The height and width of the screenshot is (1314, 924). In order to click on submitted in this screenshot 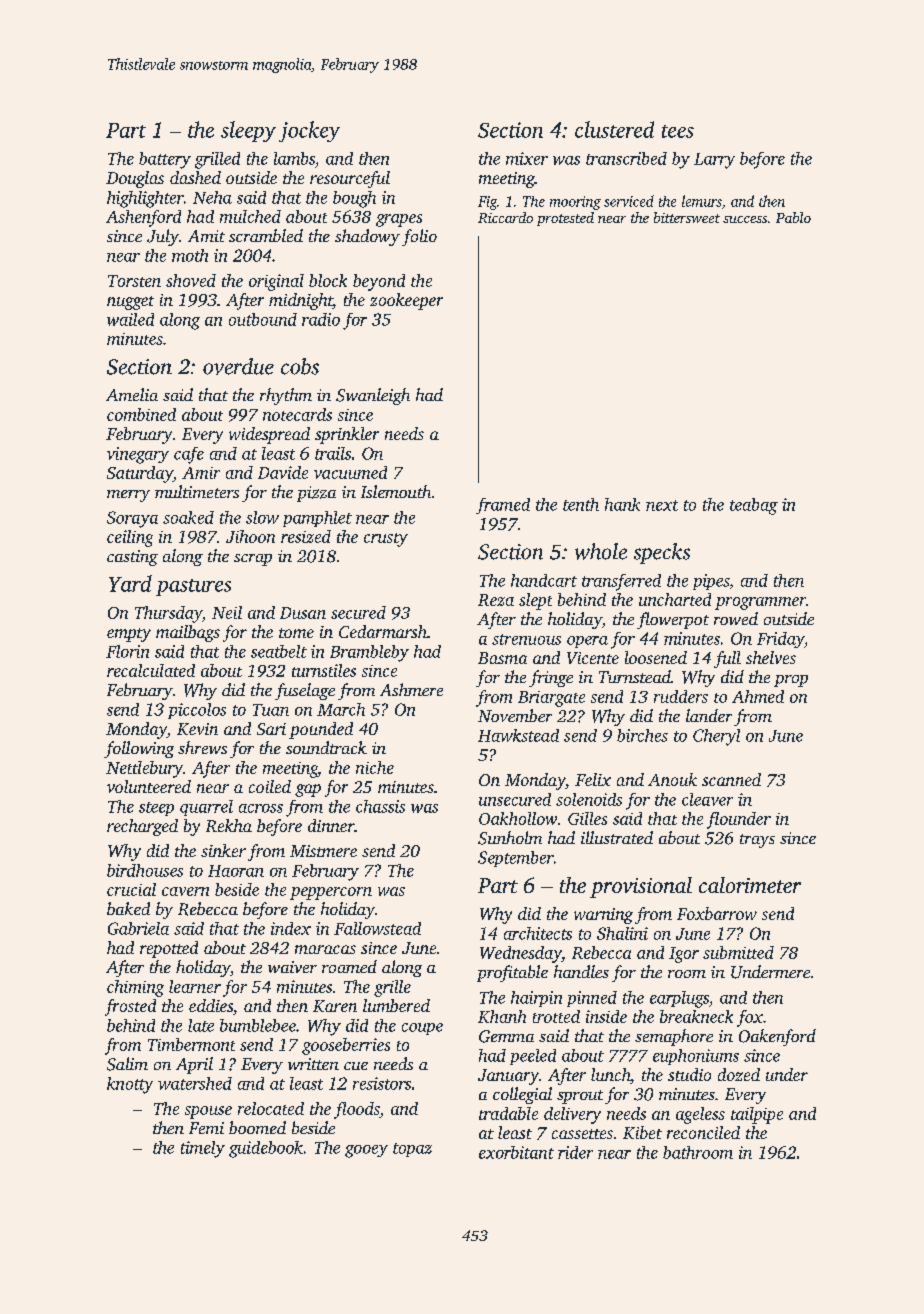, I will do `click(738, 952)`.
